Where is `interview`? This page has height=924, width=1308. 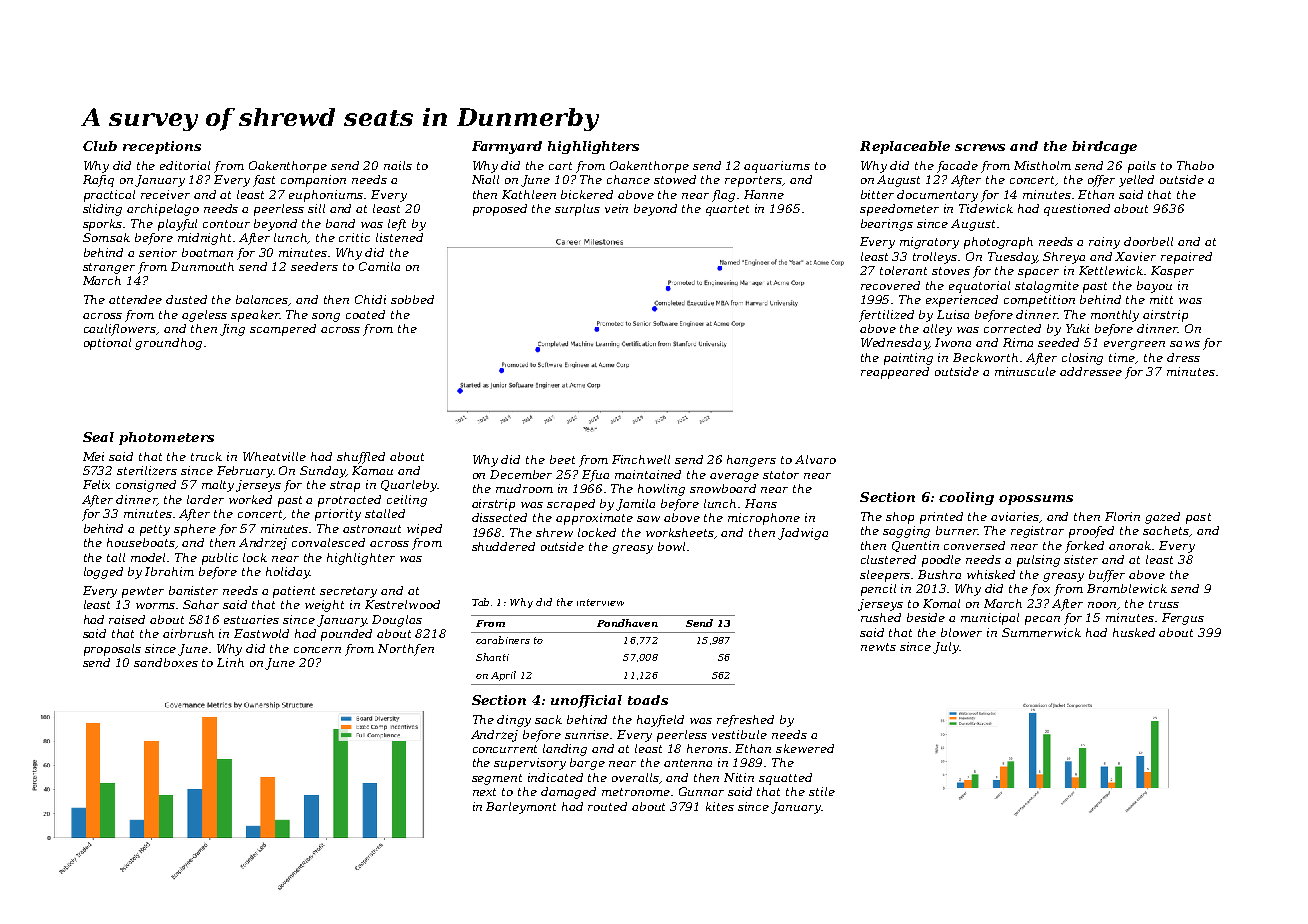
interview is located at coordinates (600, 602).
